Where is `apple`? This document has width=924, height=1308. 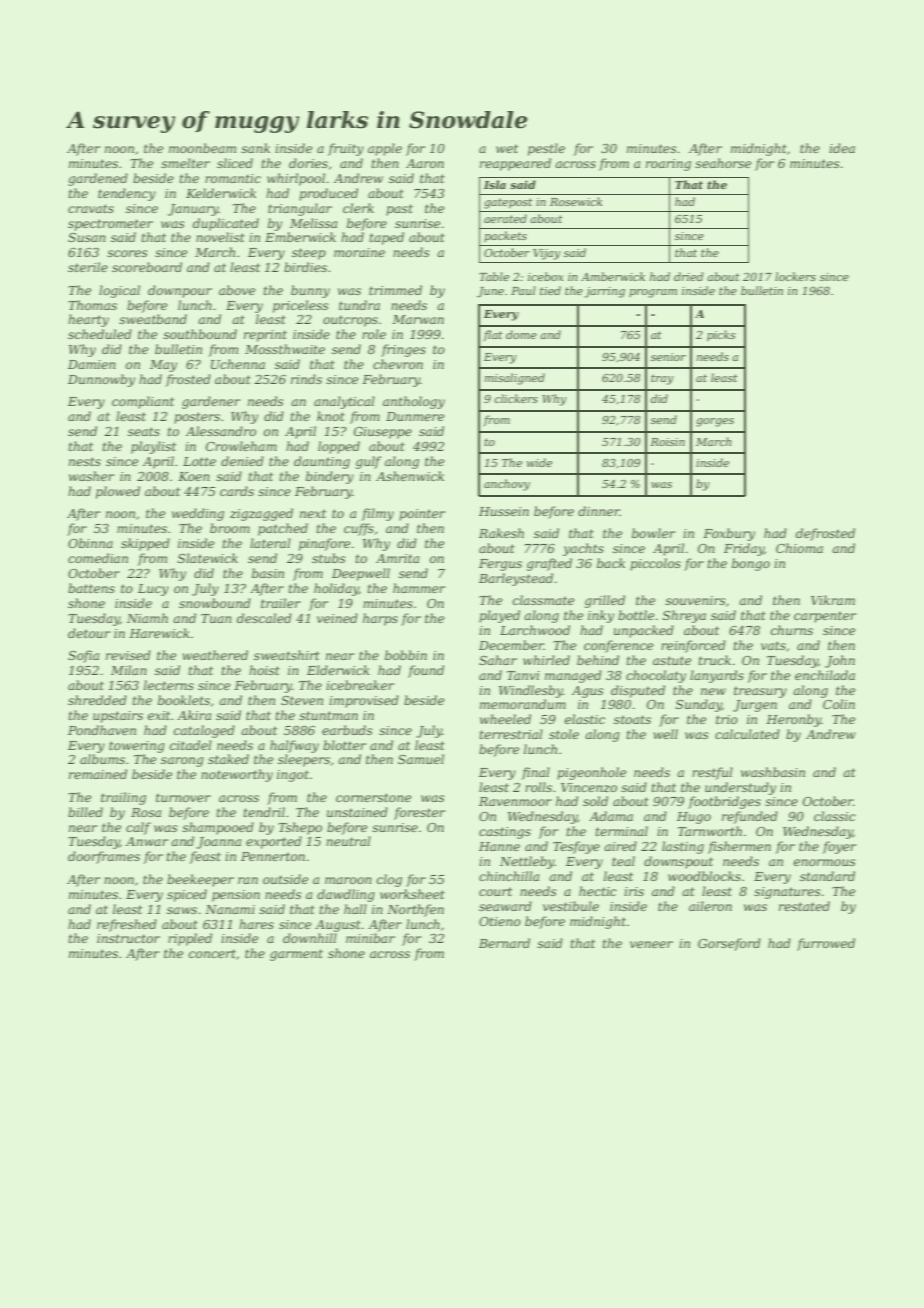 apple is located at coordinates (385, 149).
